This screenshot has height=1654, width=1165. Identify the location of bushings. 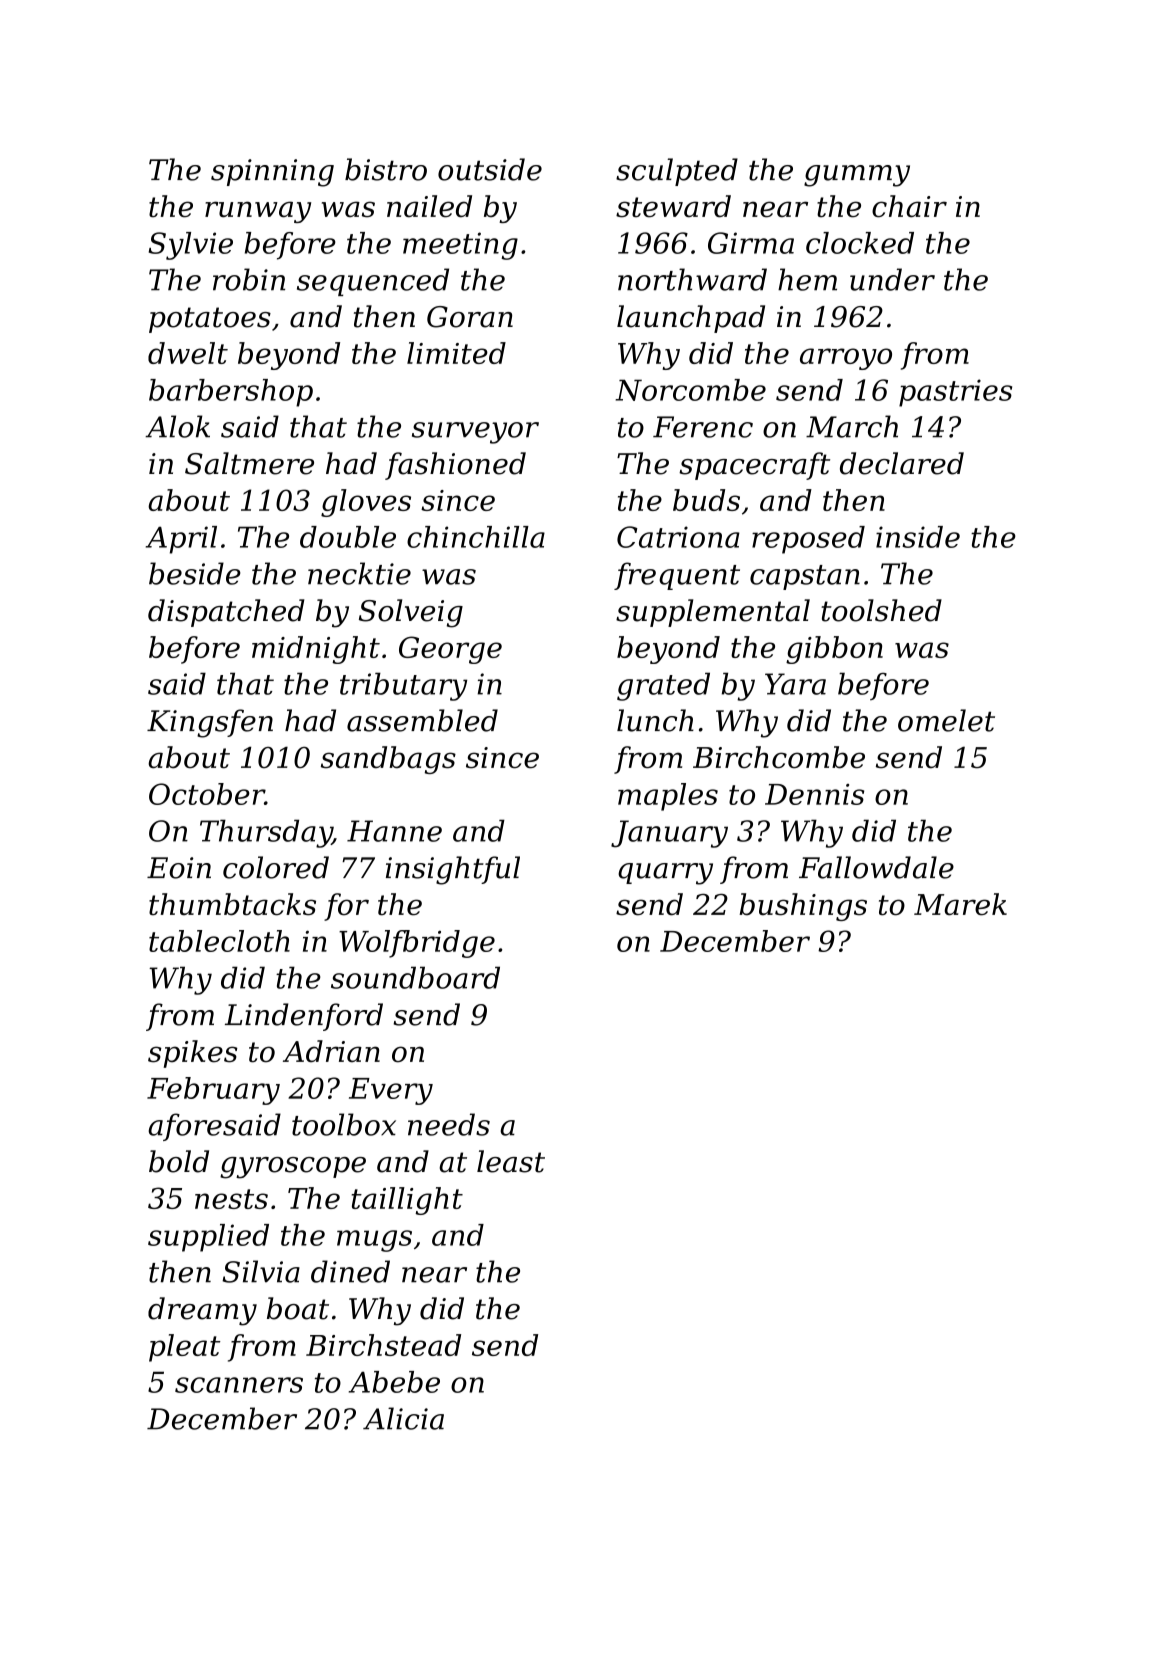
(803, 907).
